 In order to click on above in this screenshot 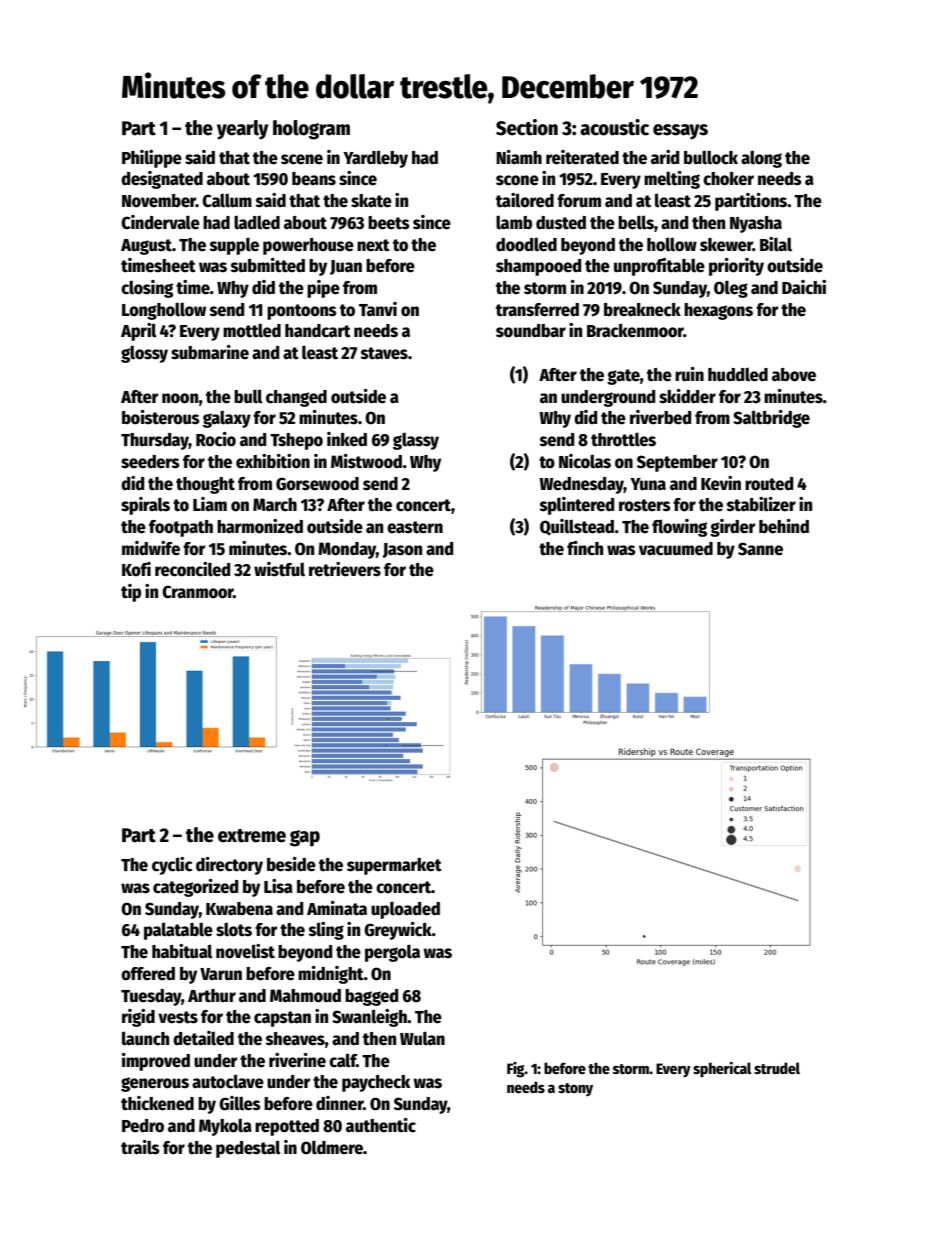, I will do `click(794, 375)`.
